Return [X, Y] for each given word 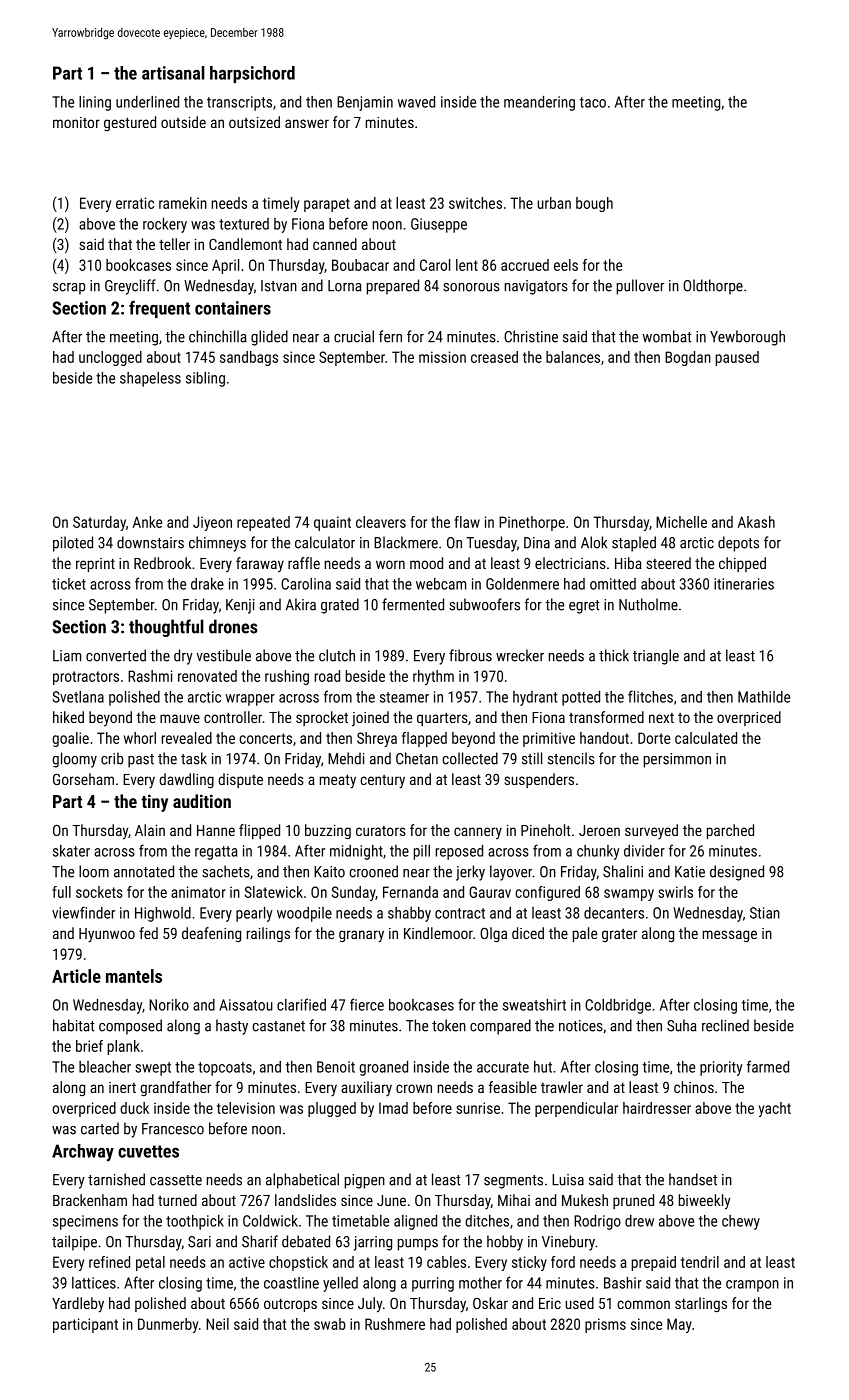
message [730, 936]
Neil [217, 1324]
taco [593, 102]
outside [183, 122]
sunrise [478, 1108]
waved [416, 102]
